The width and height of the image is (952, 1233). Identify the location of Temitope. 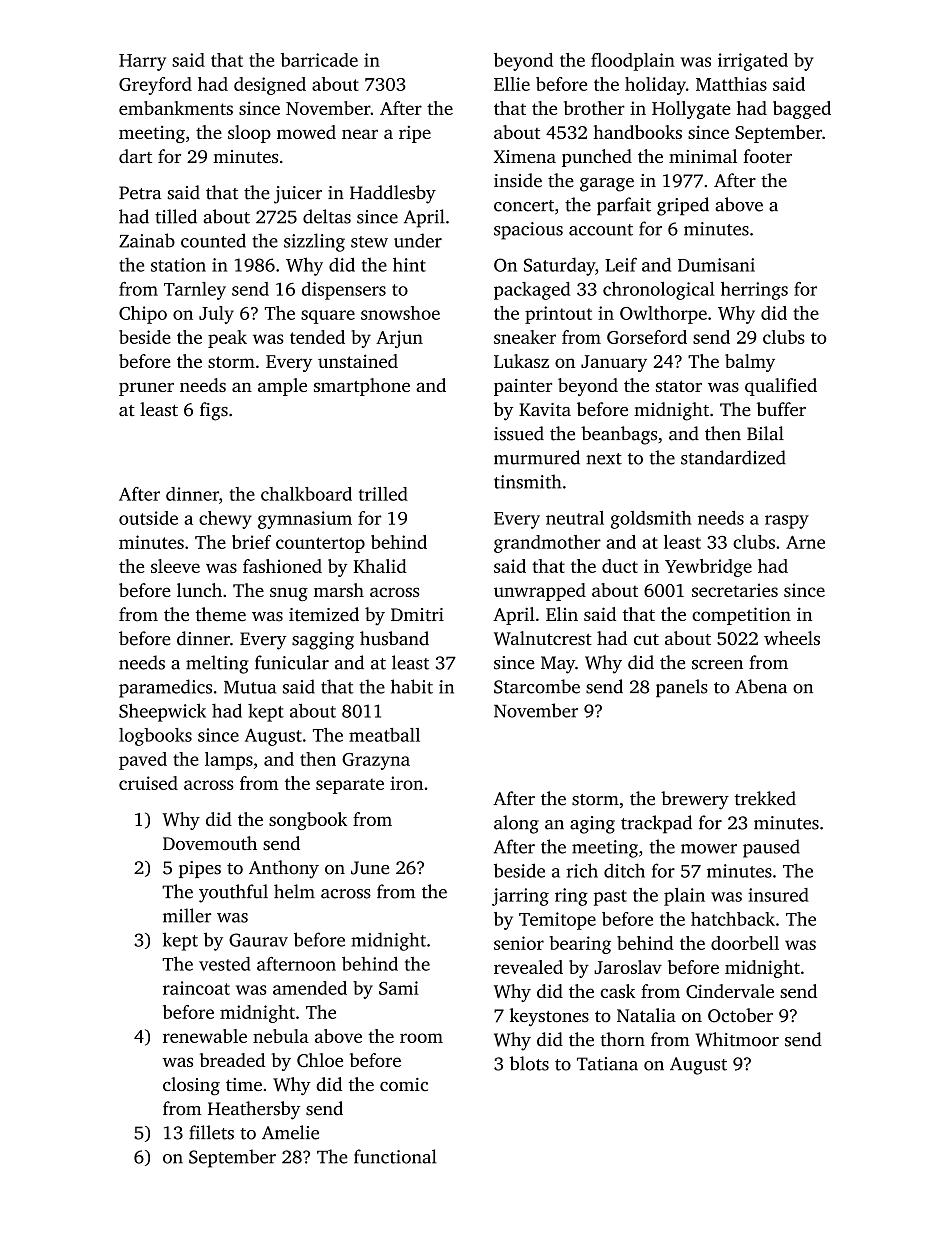
(557, 921).
